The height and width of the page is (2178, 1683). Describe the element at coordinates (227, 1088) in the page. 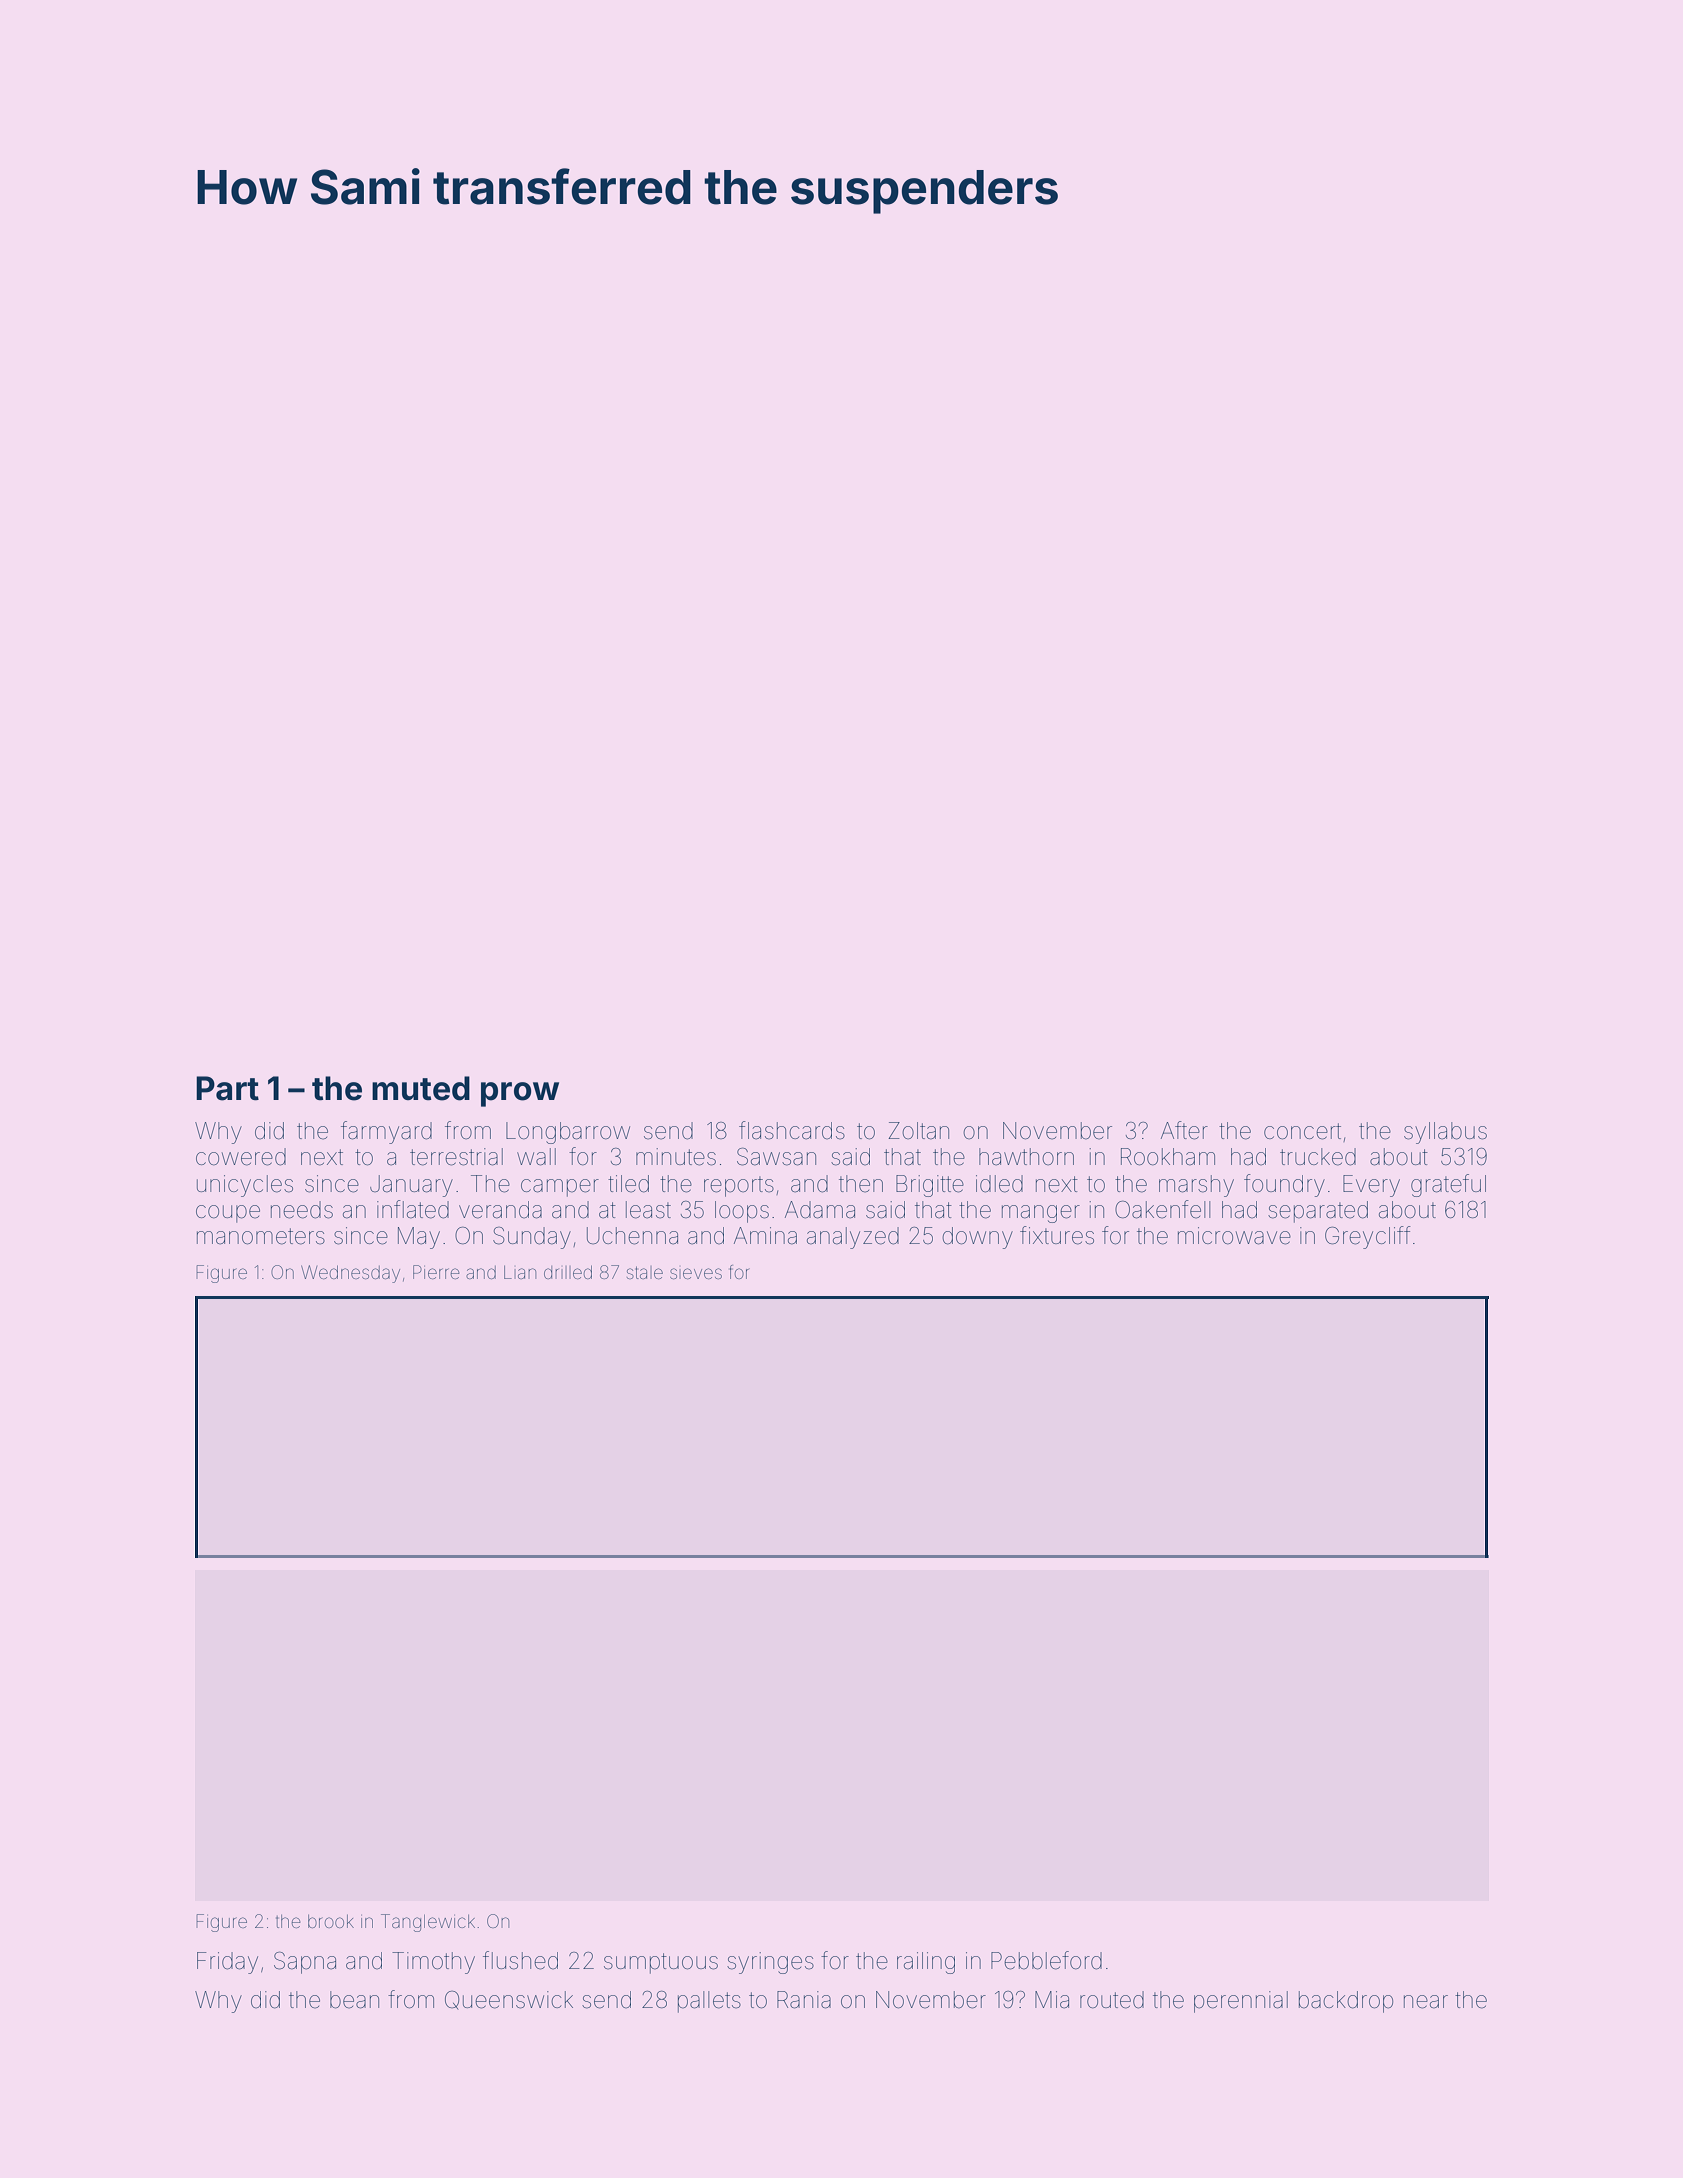

I see `Part` at that location.
